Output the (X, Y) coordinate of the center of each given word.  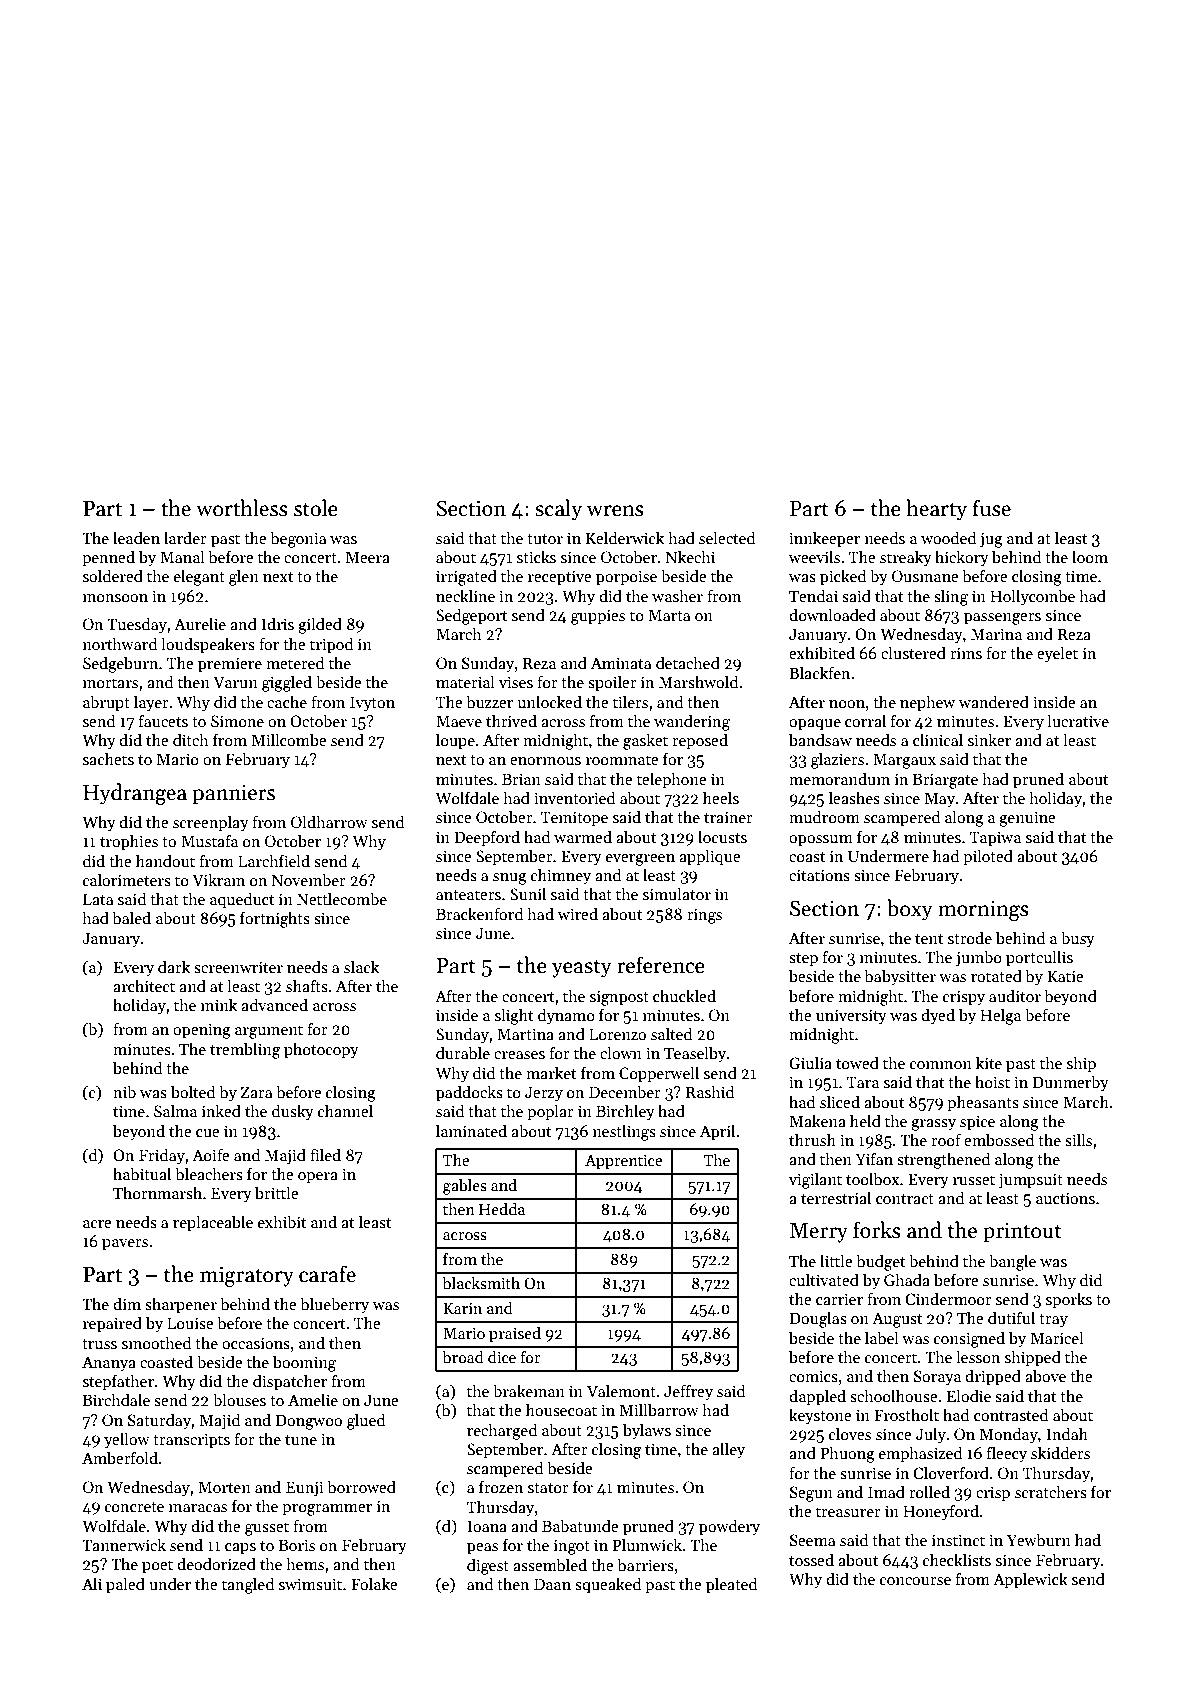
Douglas (818, 1319)
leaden (136, 537)
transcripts (191, 1441)
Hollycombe (1032, 597)
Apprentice (623, 1162)
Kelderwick (625, 537)
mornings (983, 910)
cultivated (824, 1279)
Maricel (1057, 1337)
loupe (455, 741)
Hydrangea (135, 794)
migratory (247, 1276)
